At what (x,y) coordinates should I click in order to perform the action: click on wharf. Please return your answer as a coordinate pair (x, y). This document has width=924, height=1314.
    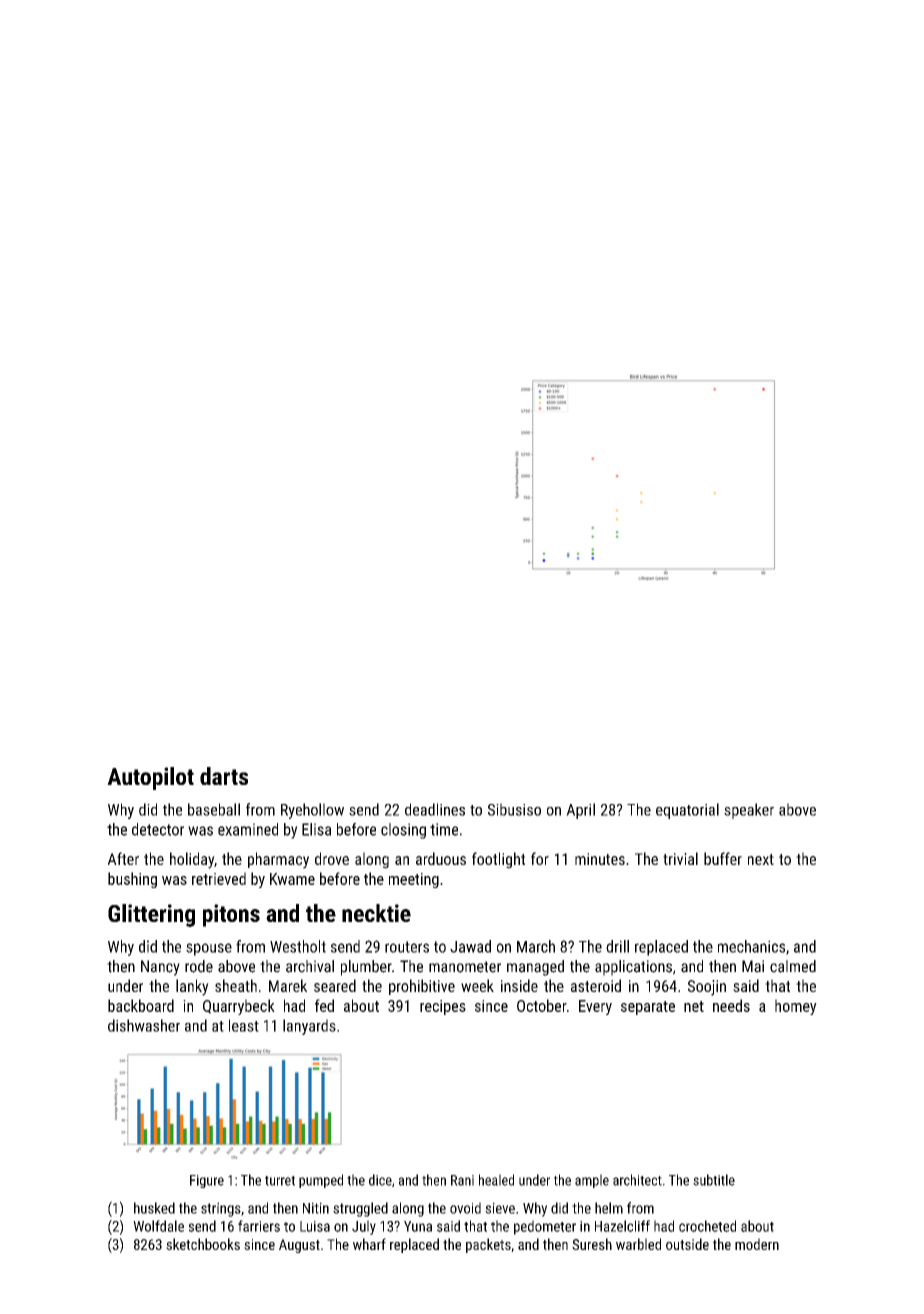
    Looking at the image, I should click on (369, 1244).
